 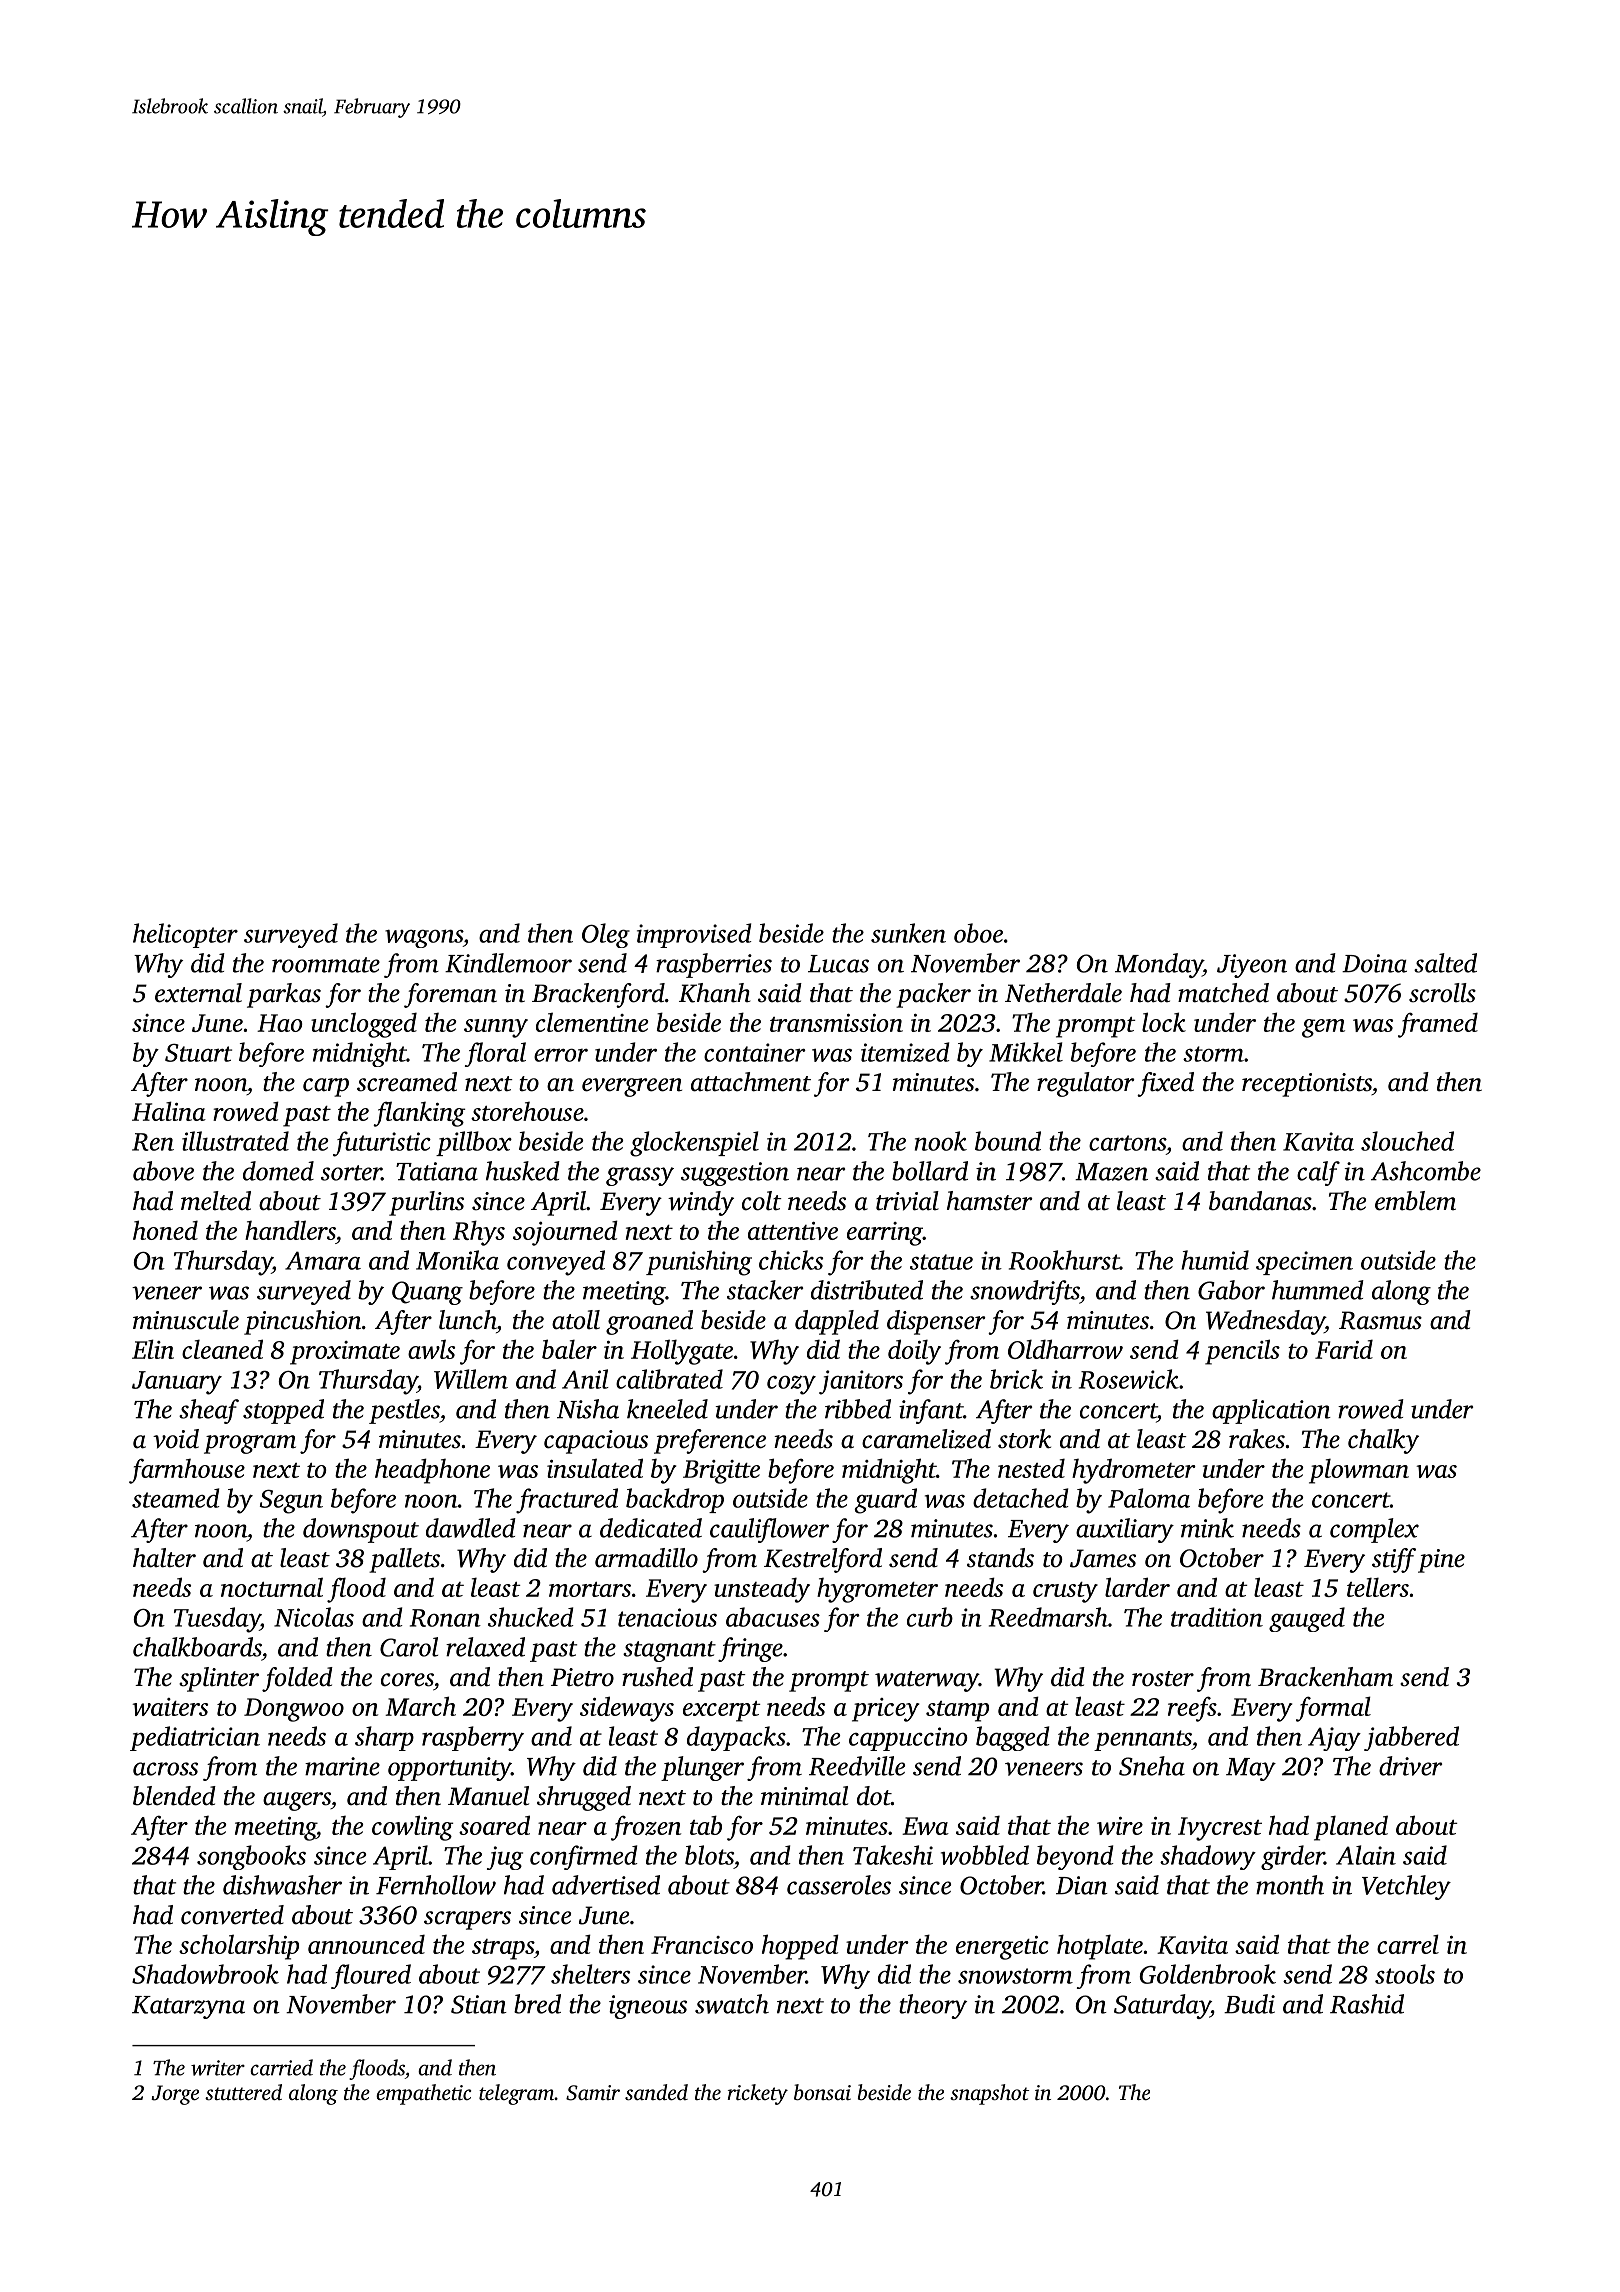 What do you see at coordinates (1048, 1617) in the page?
I see `Reedmarsh` at bounding box center [1048, 1617].
